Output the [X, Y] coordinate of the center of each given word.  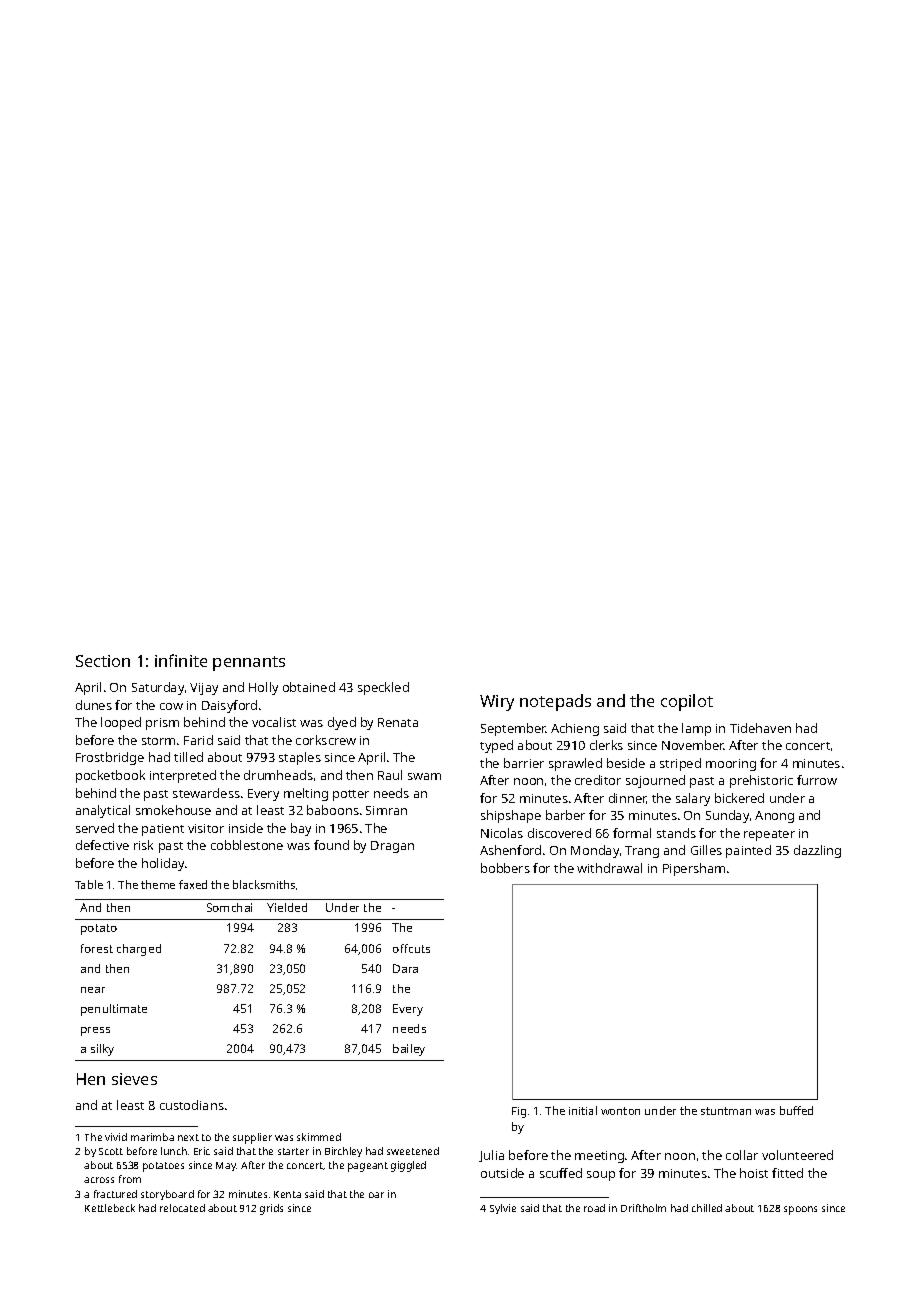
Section [103, 661]
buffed [796, 1110]
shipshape [511, 816]
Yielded [287, 907]
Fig [519, 1112]
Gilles [706, 850]
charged [139, 950]
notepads [555, 702]
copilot [687, 702]
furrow [817, 780]
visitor [206, 828]
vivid [116, 1137]
